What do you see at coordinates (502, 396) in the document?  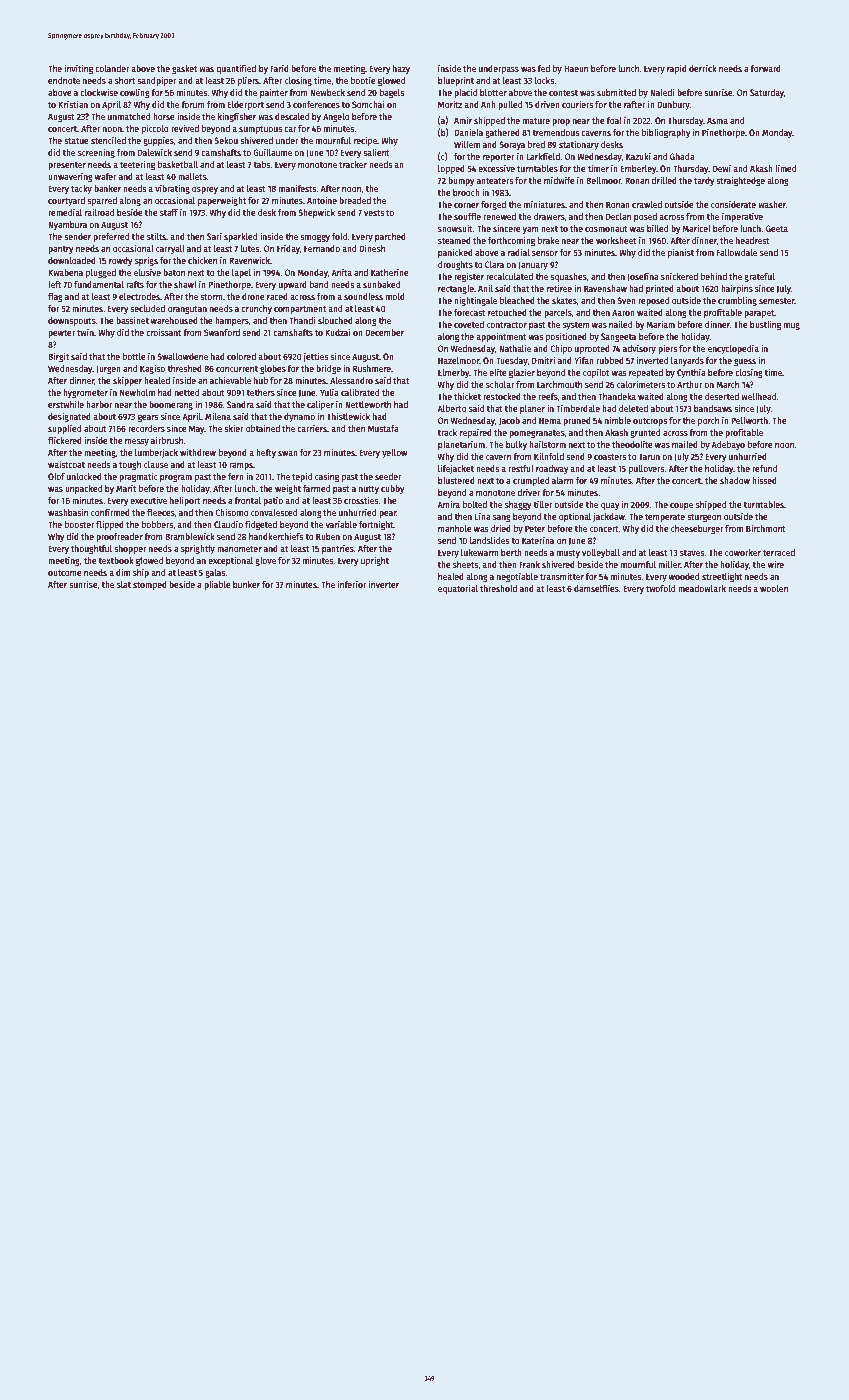 I see `restocked` at bounding box center [502, 396].
